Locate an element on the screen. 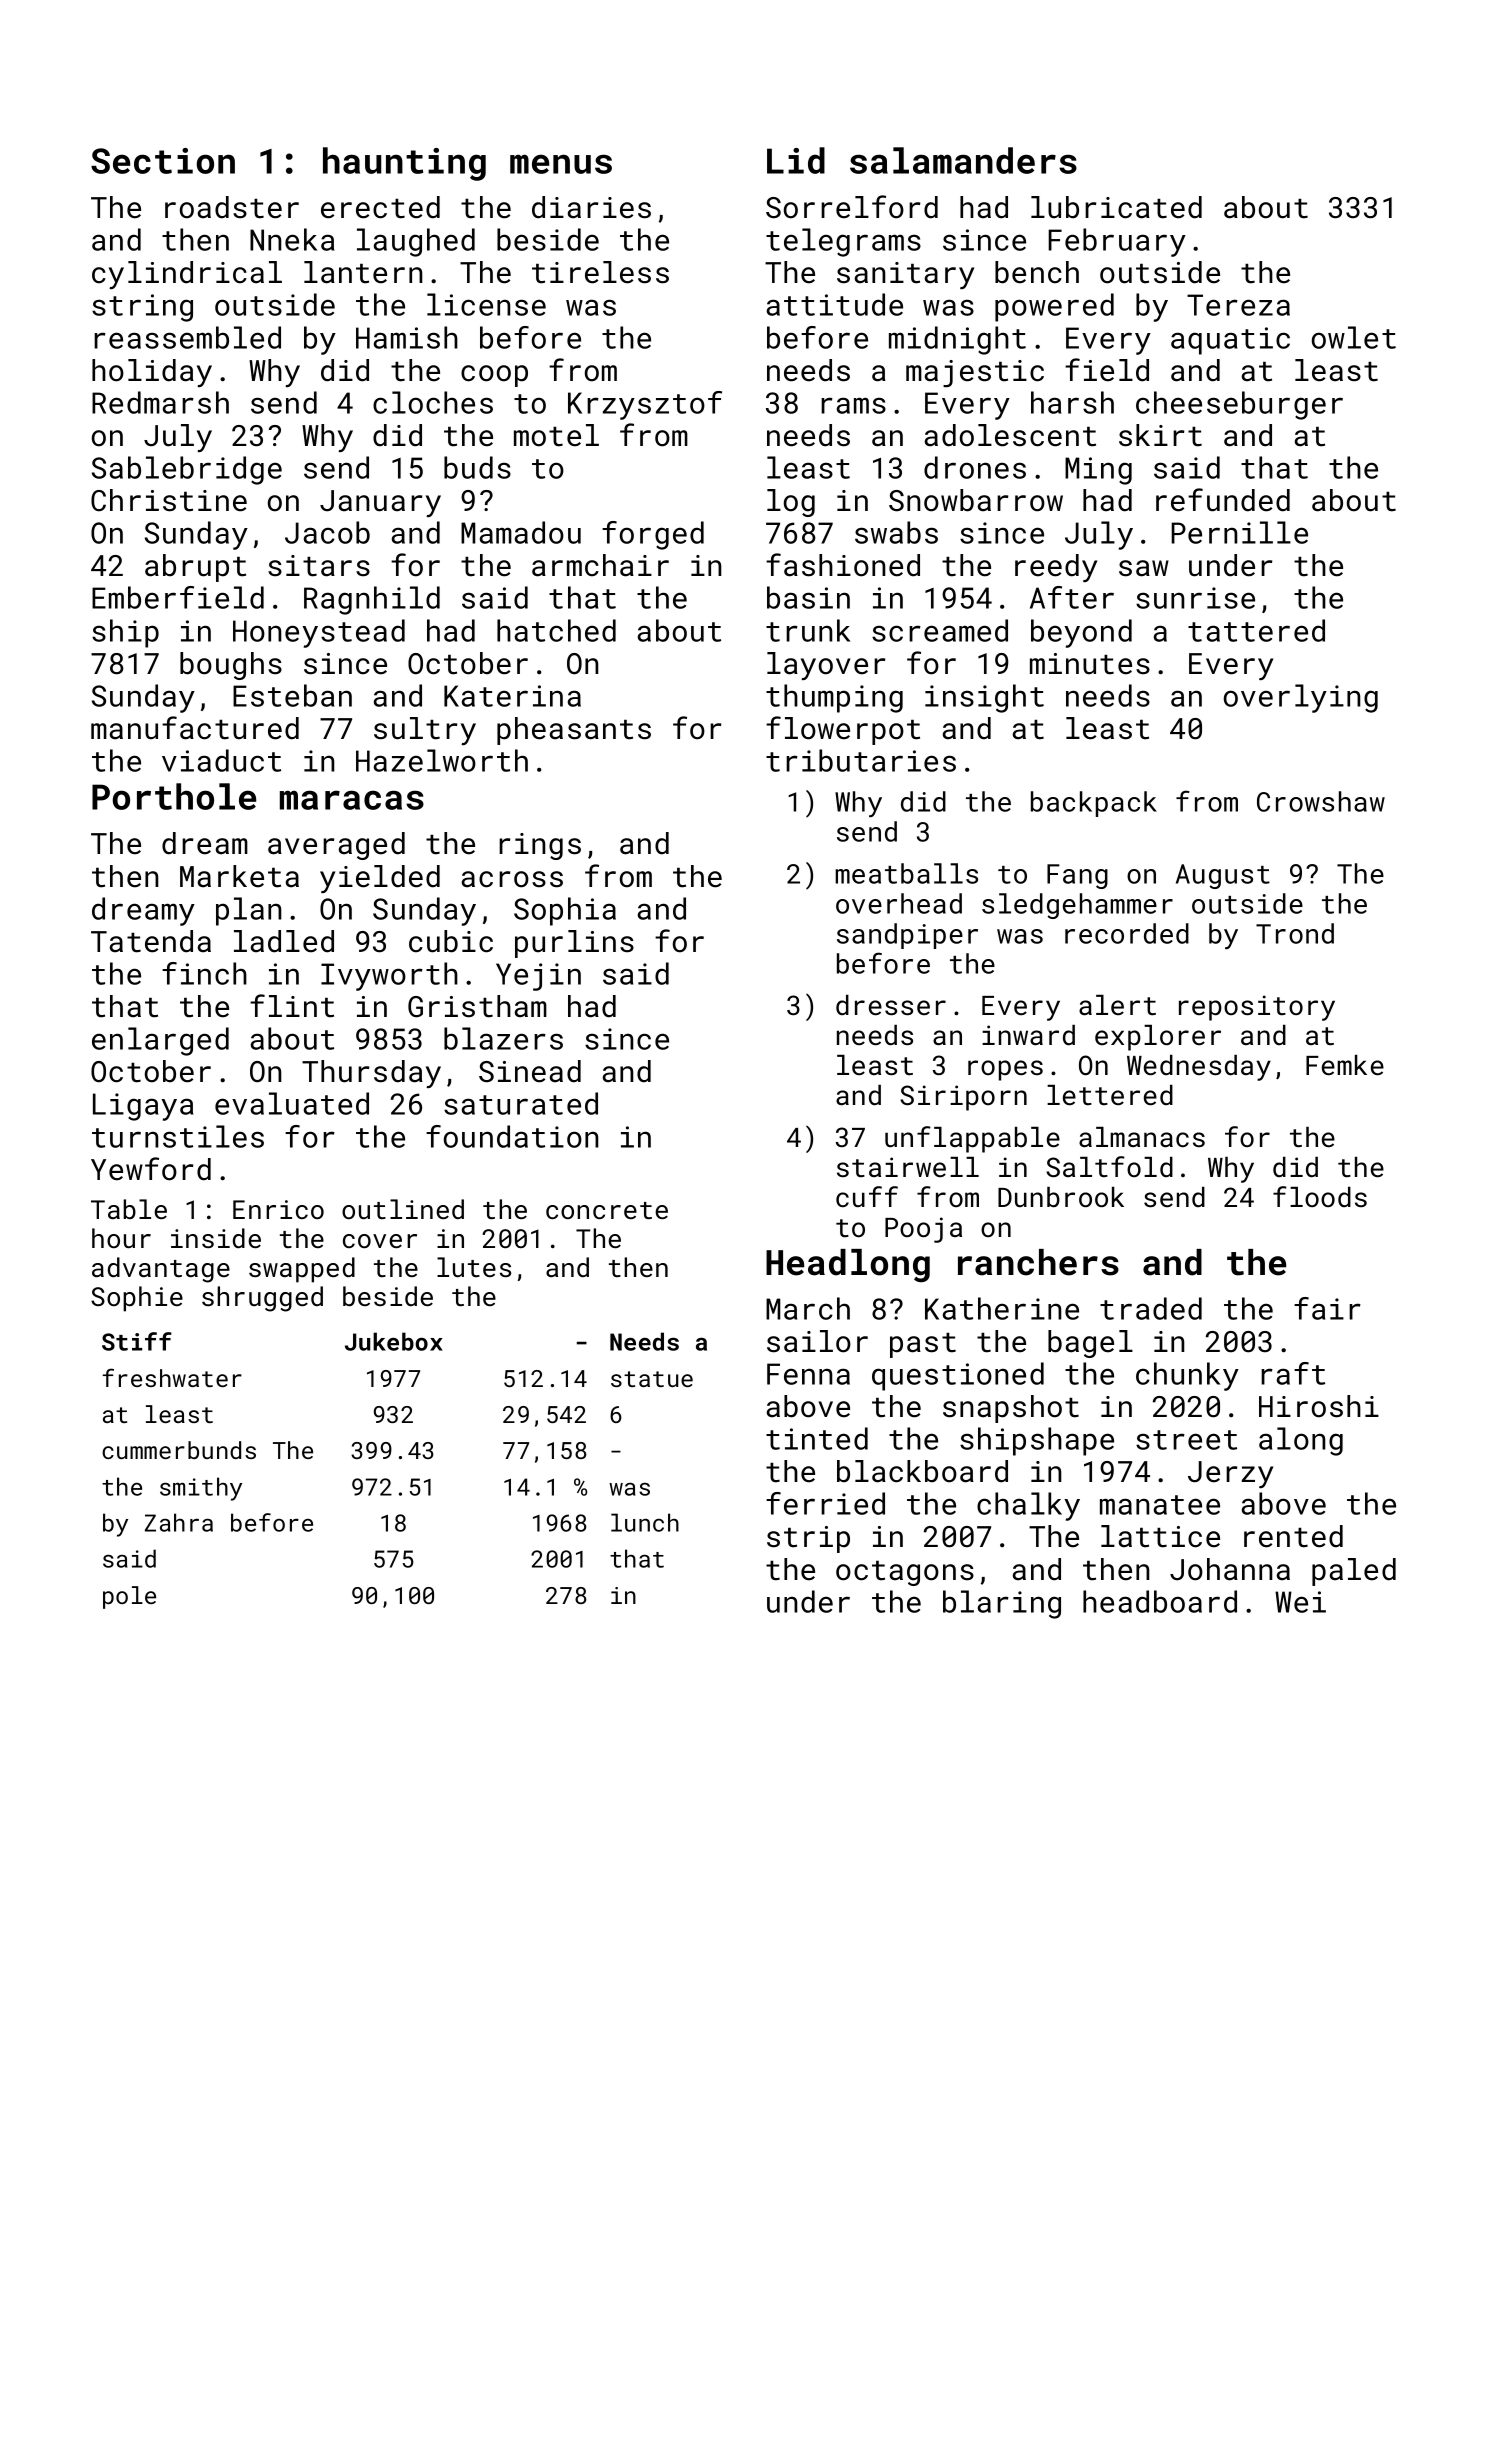 The height and width of the screenshot is (2464, 1496). pole is located at coordinates (129, 1597).
